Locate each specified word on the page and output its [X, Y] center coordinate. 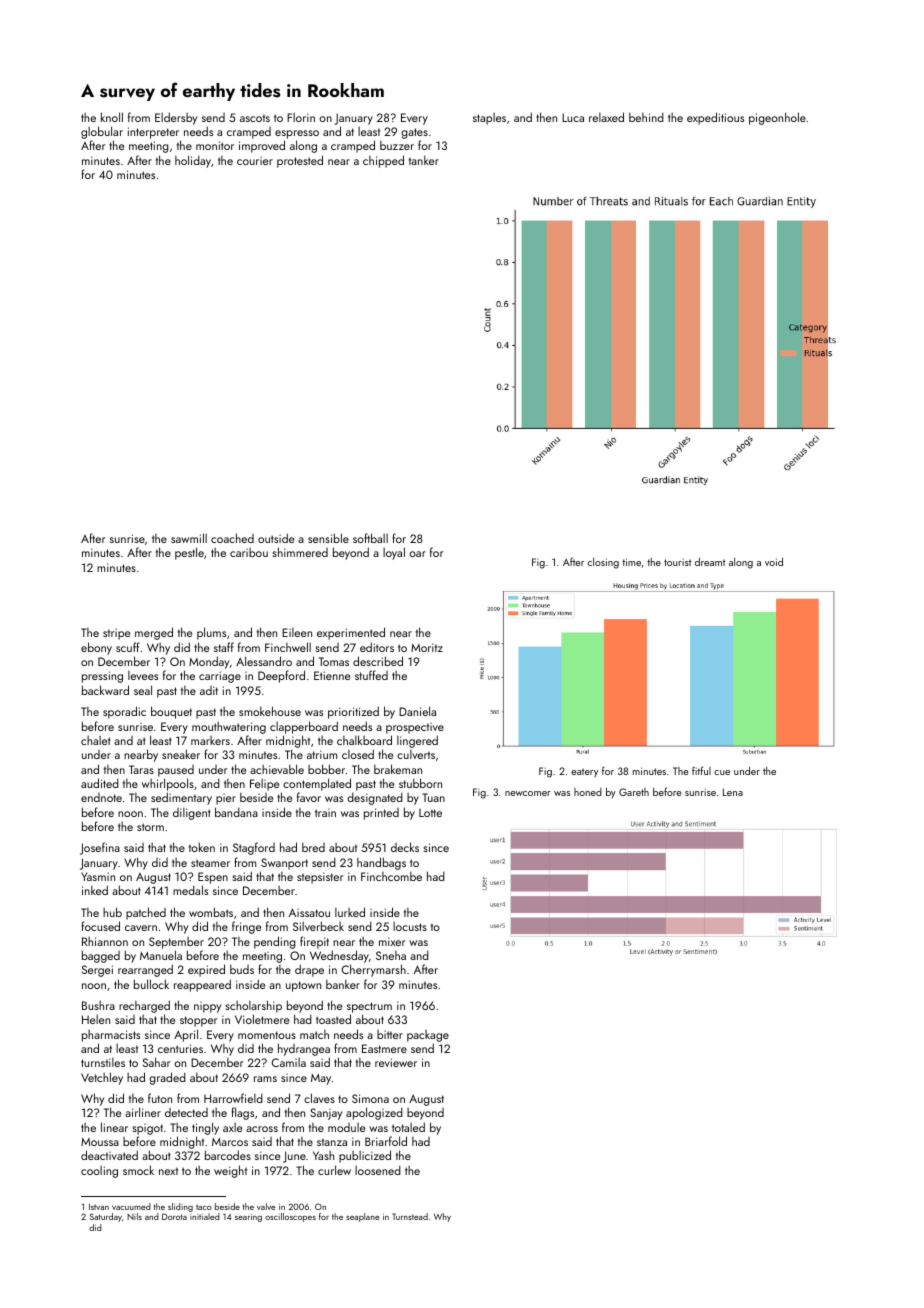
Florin [301, 117]
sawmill [189, 538]
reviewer [396, 1062]
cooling [99, 1172]
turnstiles [103, 1062]
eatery [584, 772]
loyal [394, 553]
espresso [297, 134]
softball [370, 538]
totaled [408, 1127]
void [774, 562]
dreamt [710, 562]
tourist [677, 562]
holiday [193, 161]
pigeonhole [777, 118]
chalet [96, 740]
